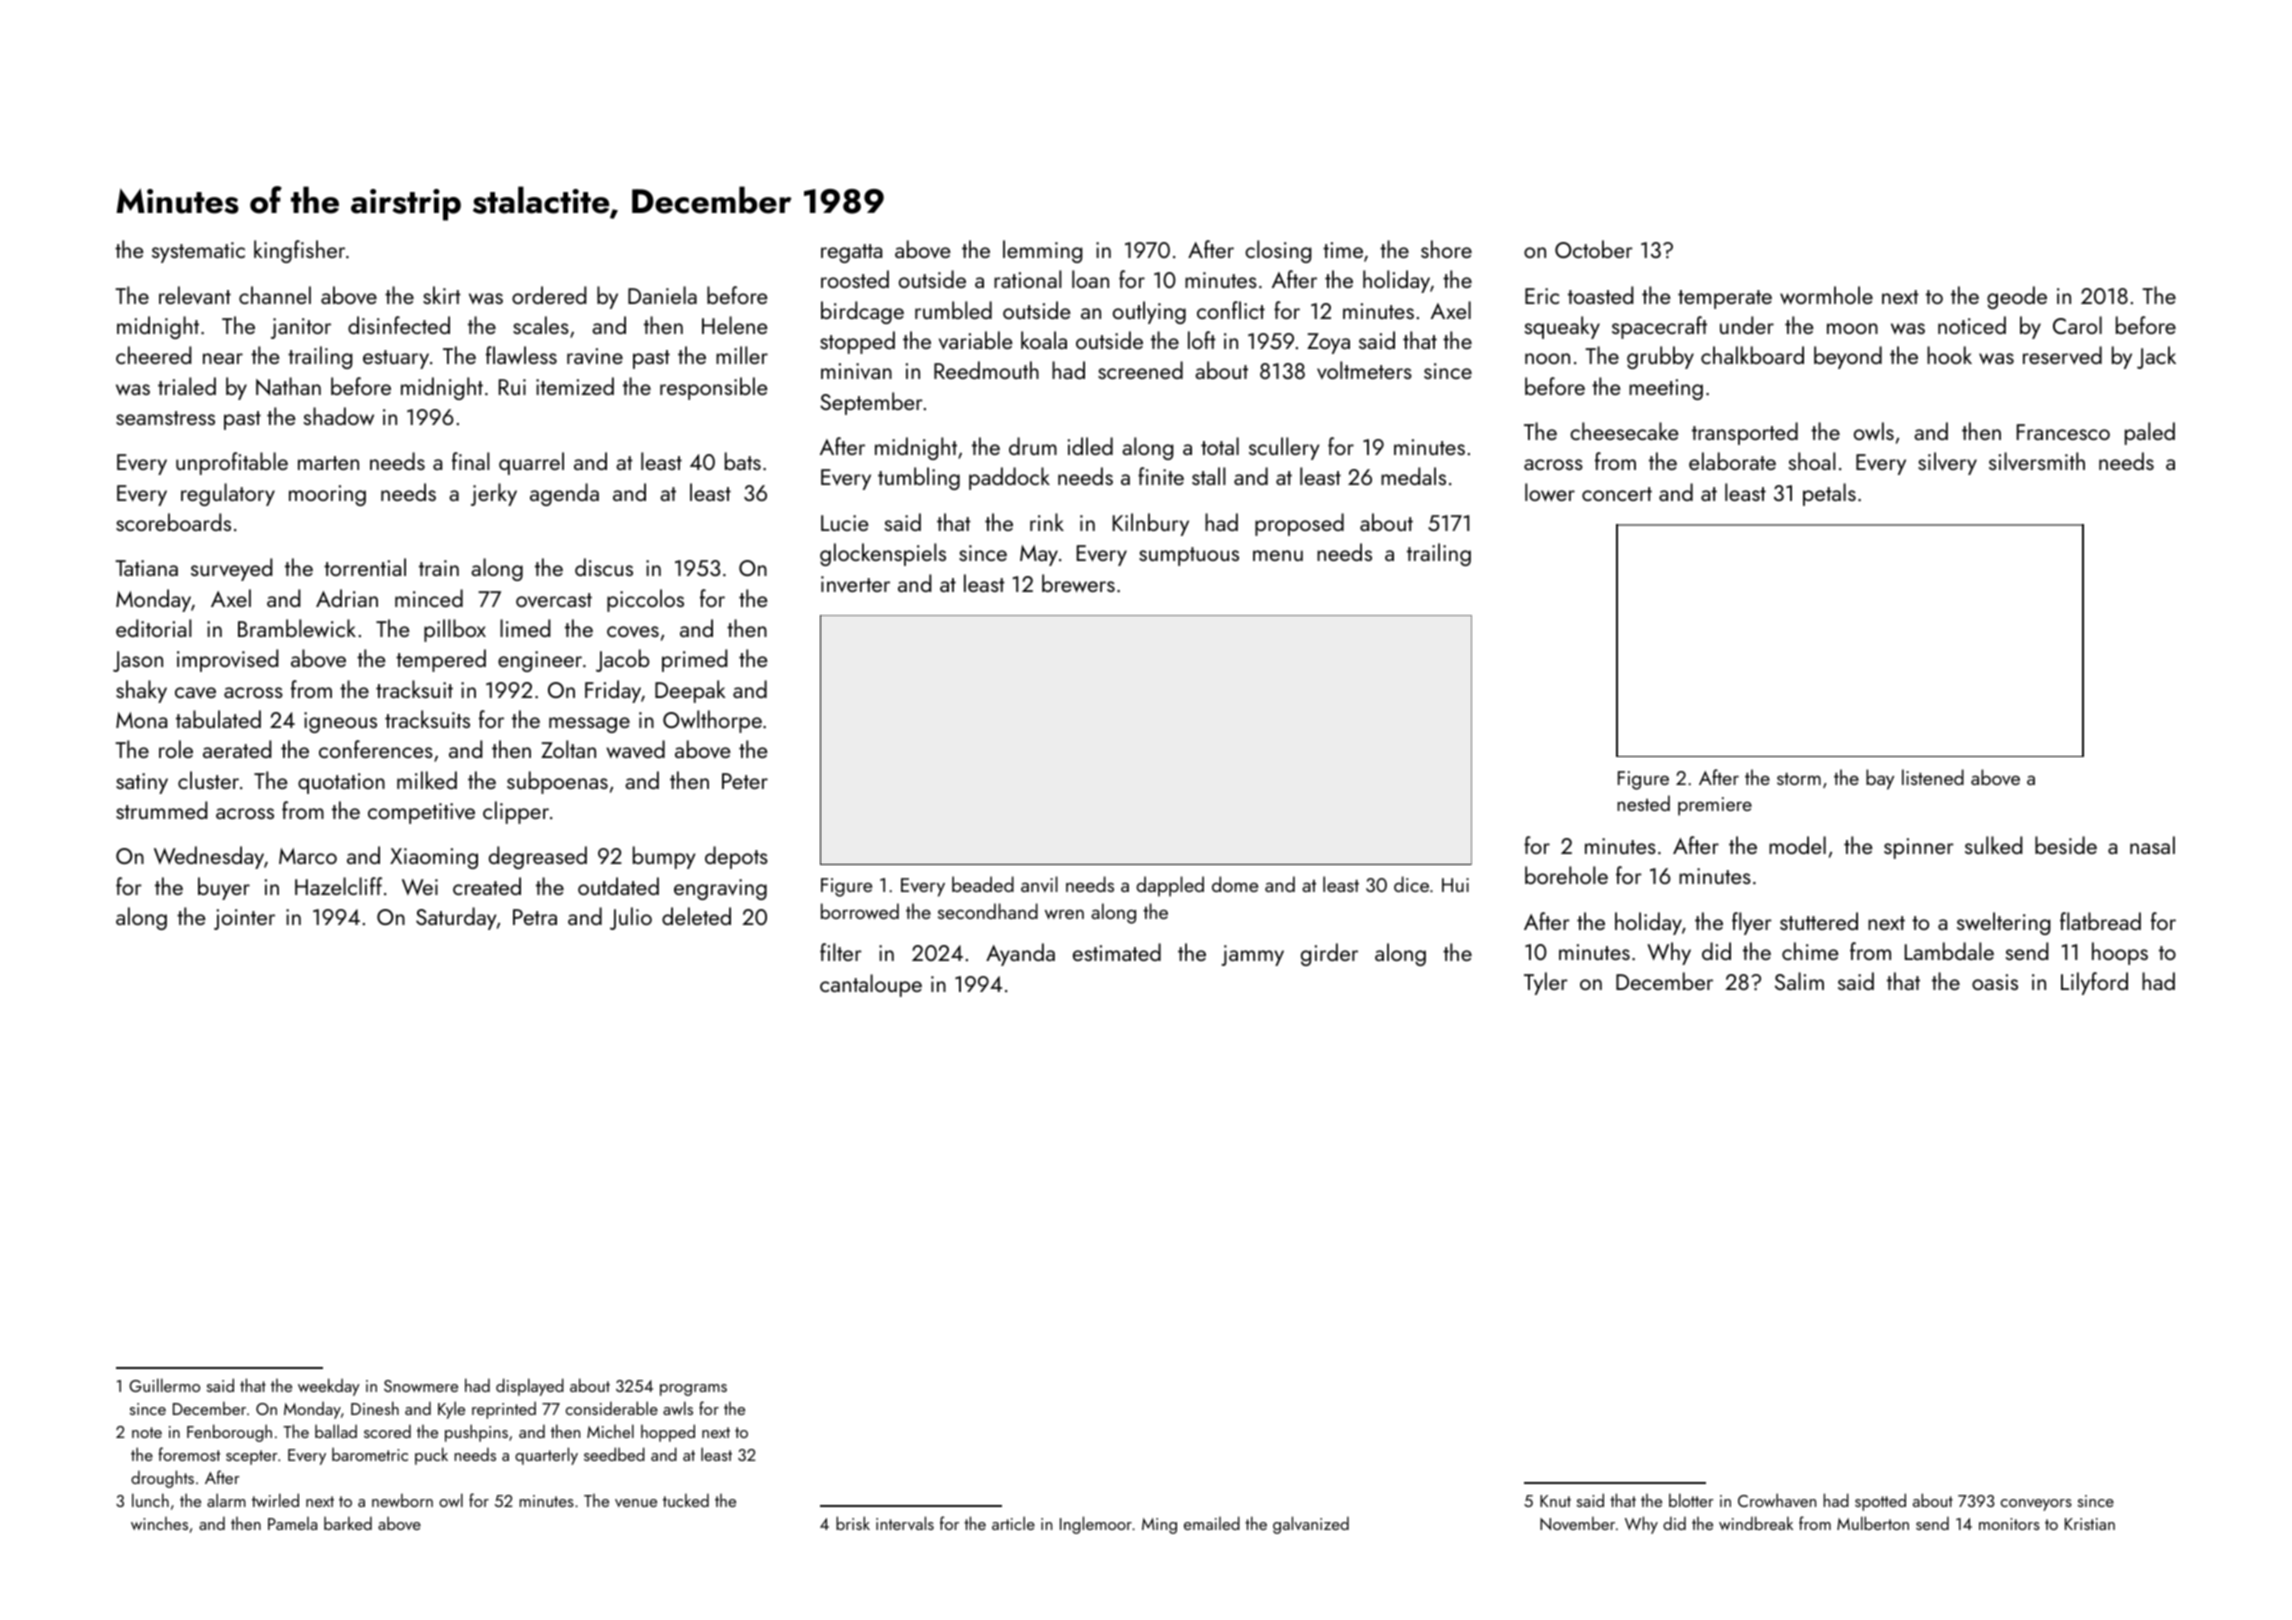 This screenshot has width=2292, height=1620. What do you see at coordinates (341, 783) in the screenshot?
I see `quotation` at bounding box center [341, 783].
